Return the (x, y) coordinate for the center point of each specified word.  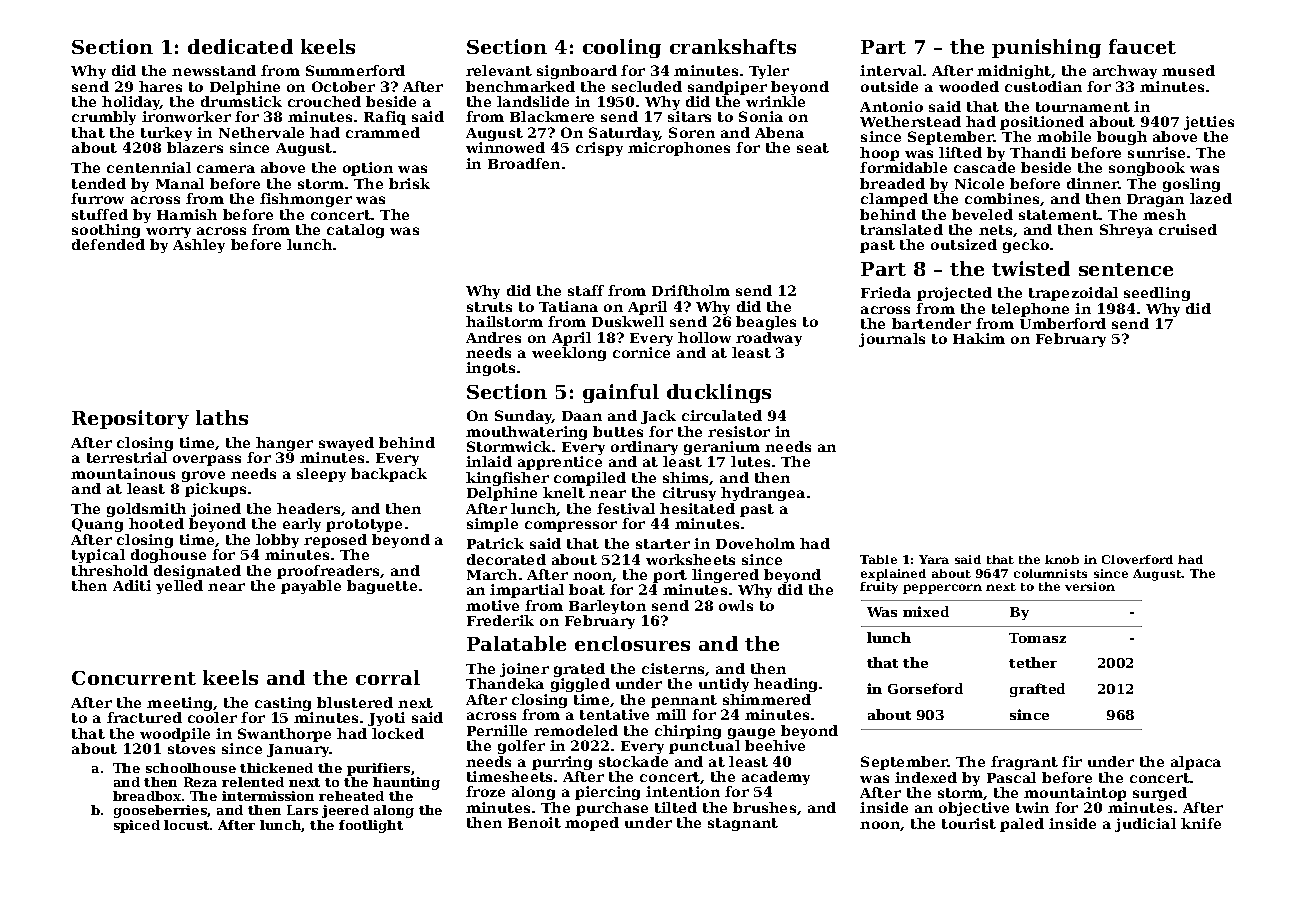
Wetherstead (910, 121)
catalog (355, 231)
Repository (130, 419)
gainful (621, 393)
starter (663, 544)
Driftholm (691, 290)
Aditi (132, 585)
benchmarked (520, 86)
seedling (1157, 294)
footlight (371, 826)
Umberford (1063, 323)
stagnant (743, 824)
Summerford (355, 70)
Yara (934, 559)
